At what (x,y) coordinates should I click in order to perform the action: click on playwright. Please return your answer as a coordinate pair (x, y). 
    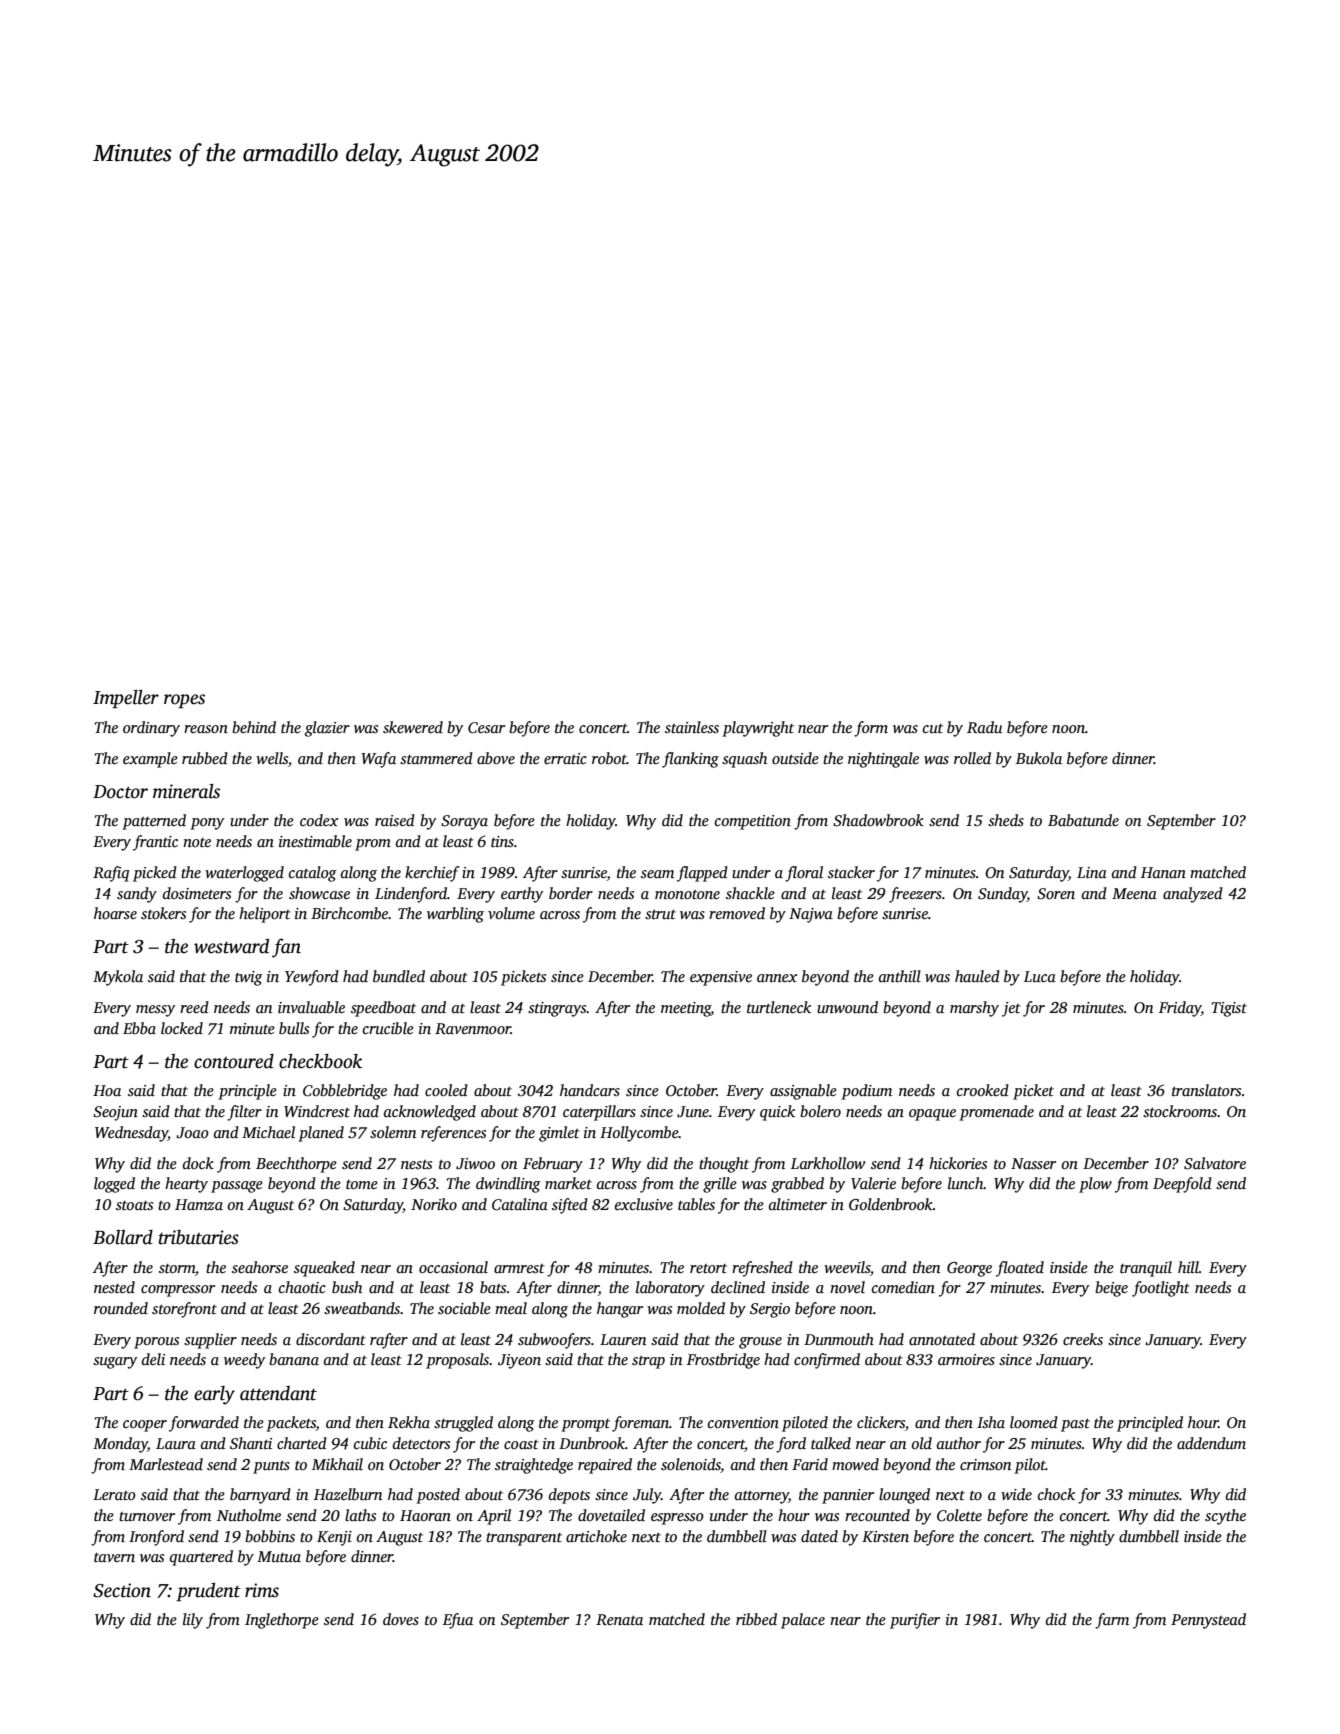
    Looking at the image, I should click on (758, 729).
